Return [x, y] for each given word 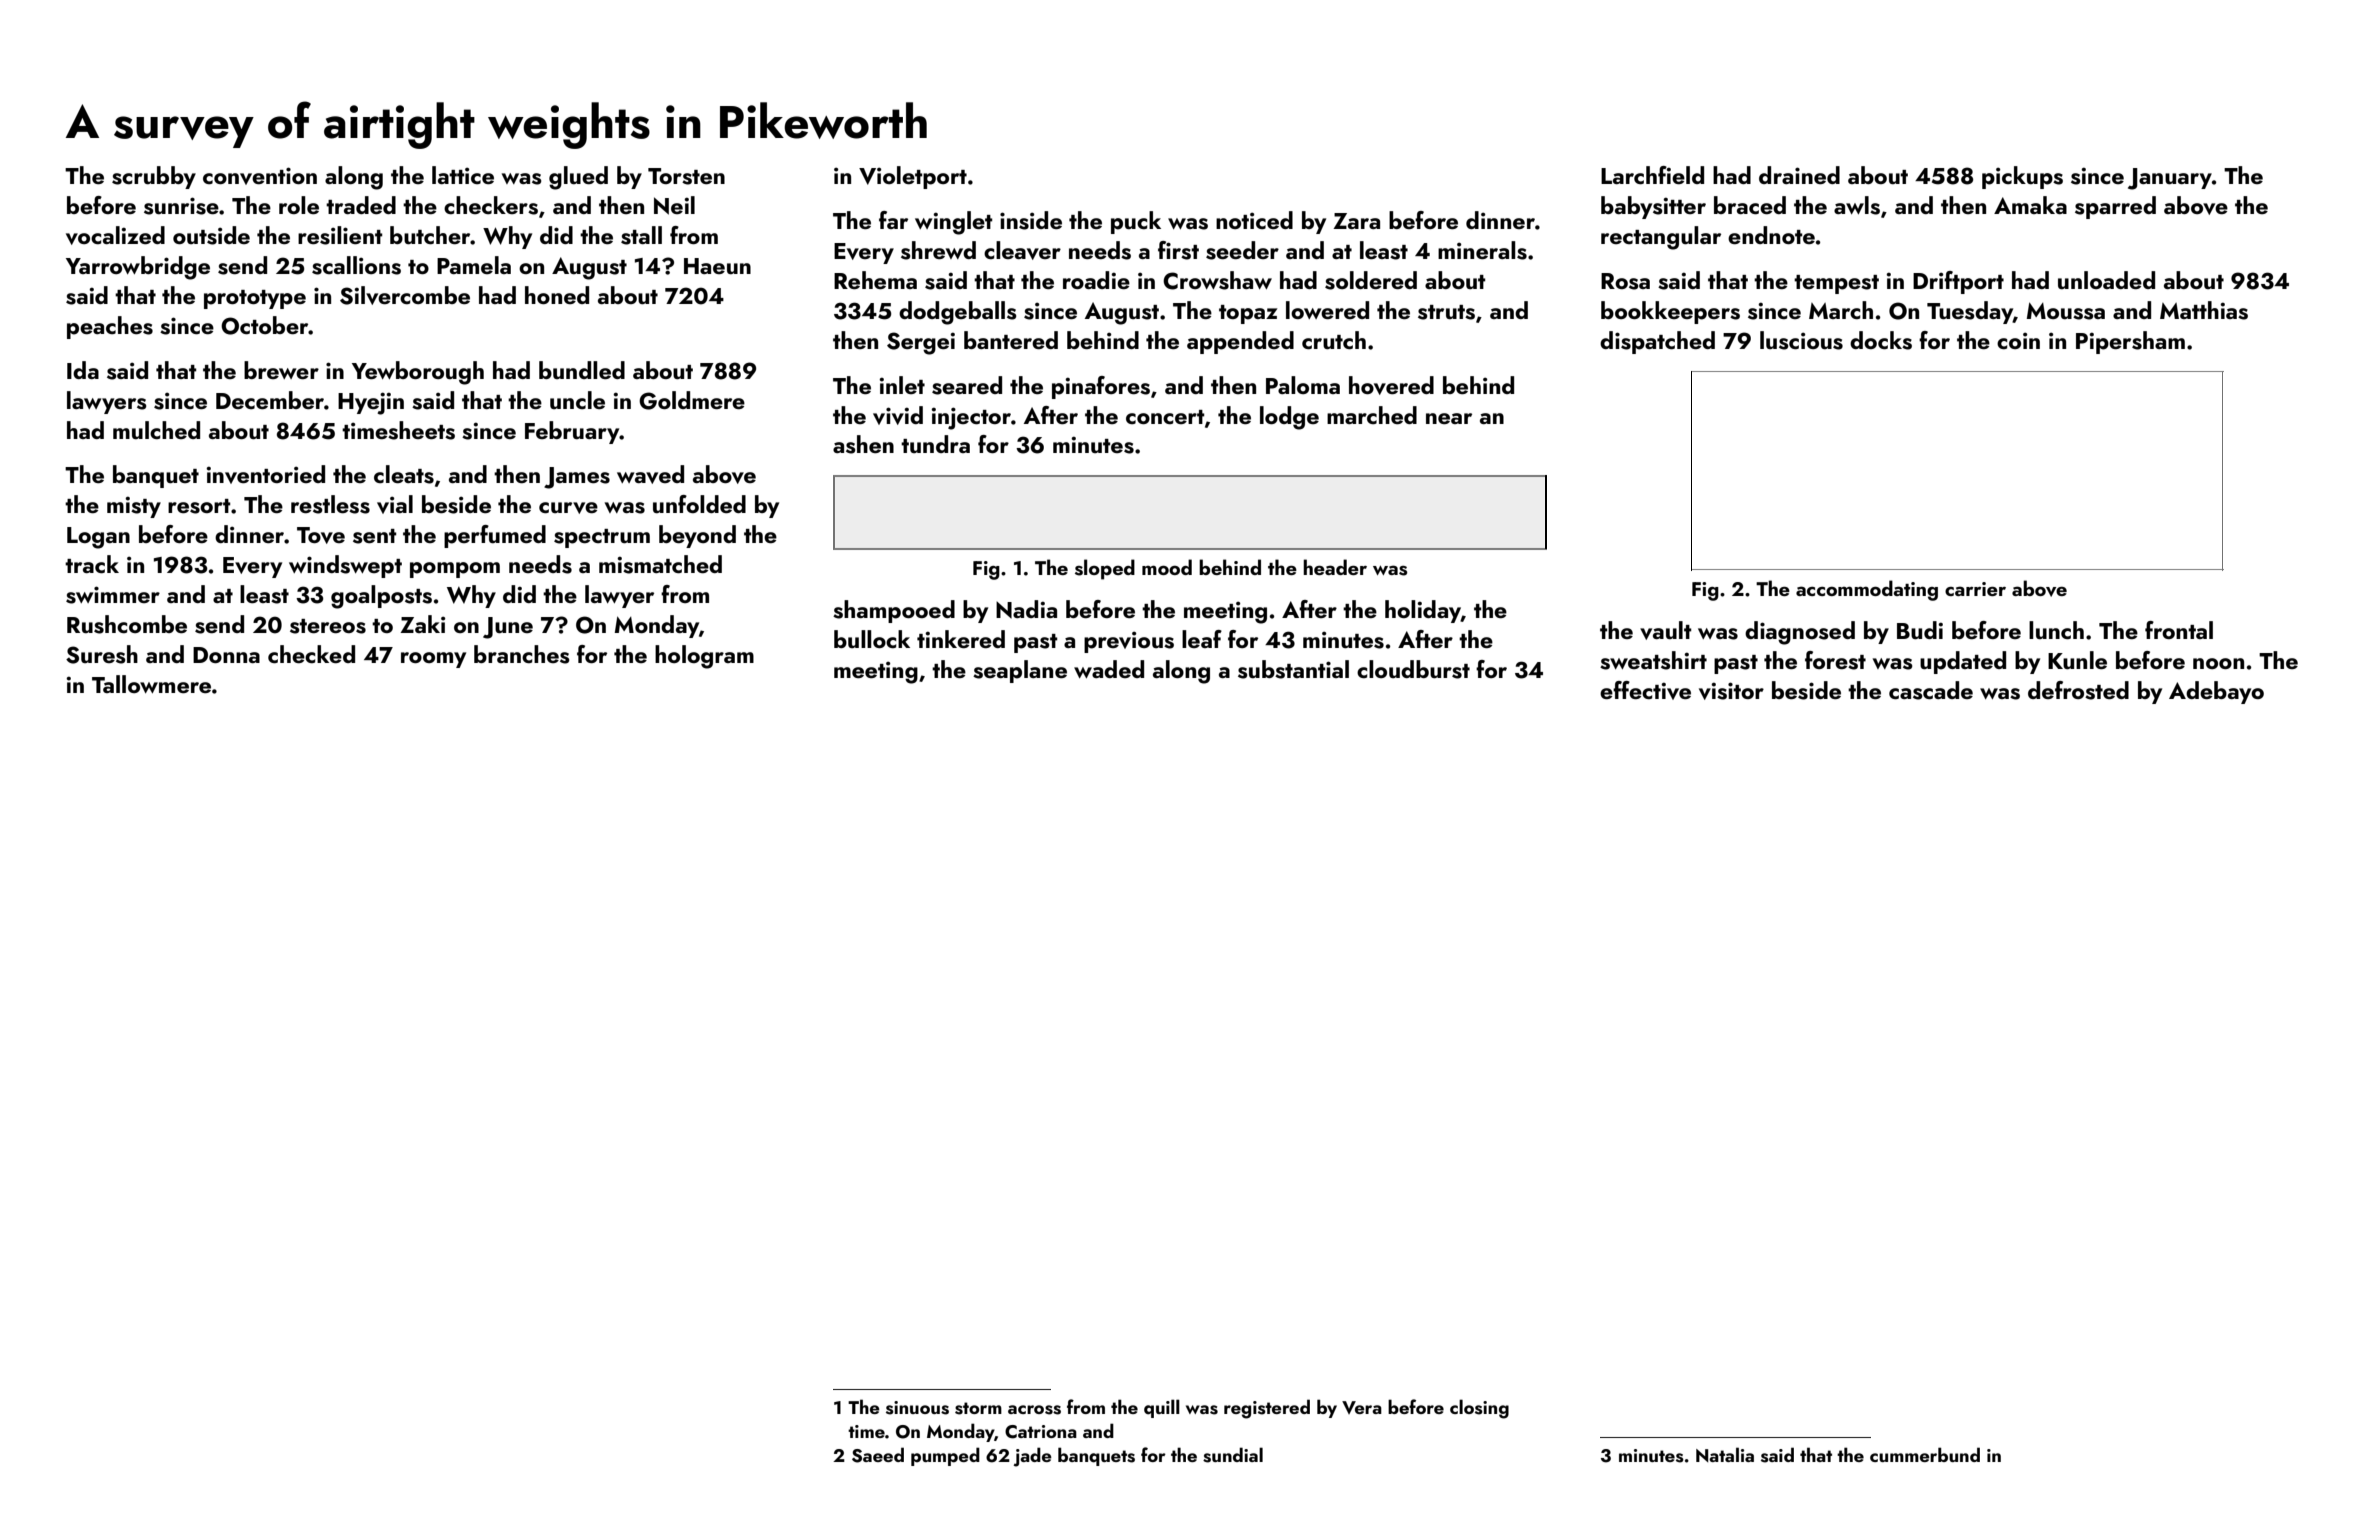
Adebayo [2216, 692]
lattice [463, 175]
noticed [1254, 220]
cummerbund [1925, 1454]
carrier [1975, 589]
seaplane [1020, 671]
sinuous [917, 1408]
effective [1645, 690]
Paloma [1303, 385]
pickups [2022, 177]
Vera [1362, 1407]
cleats [404, 474]
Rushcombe [127, 624]
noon [2218, 663]
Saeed [878, 1455]
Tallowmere [151, 684]
